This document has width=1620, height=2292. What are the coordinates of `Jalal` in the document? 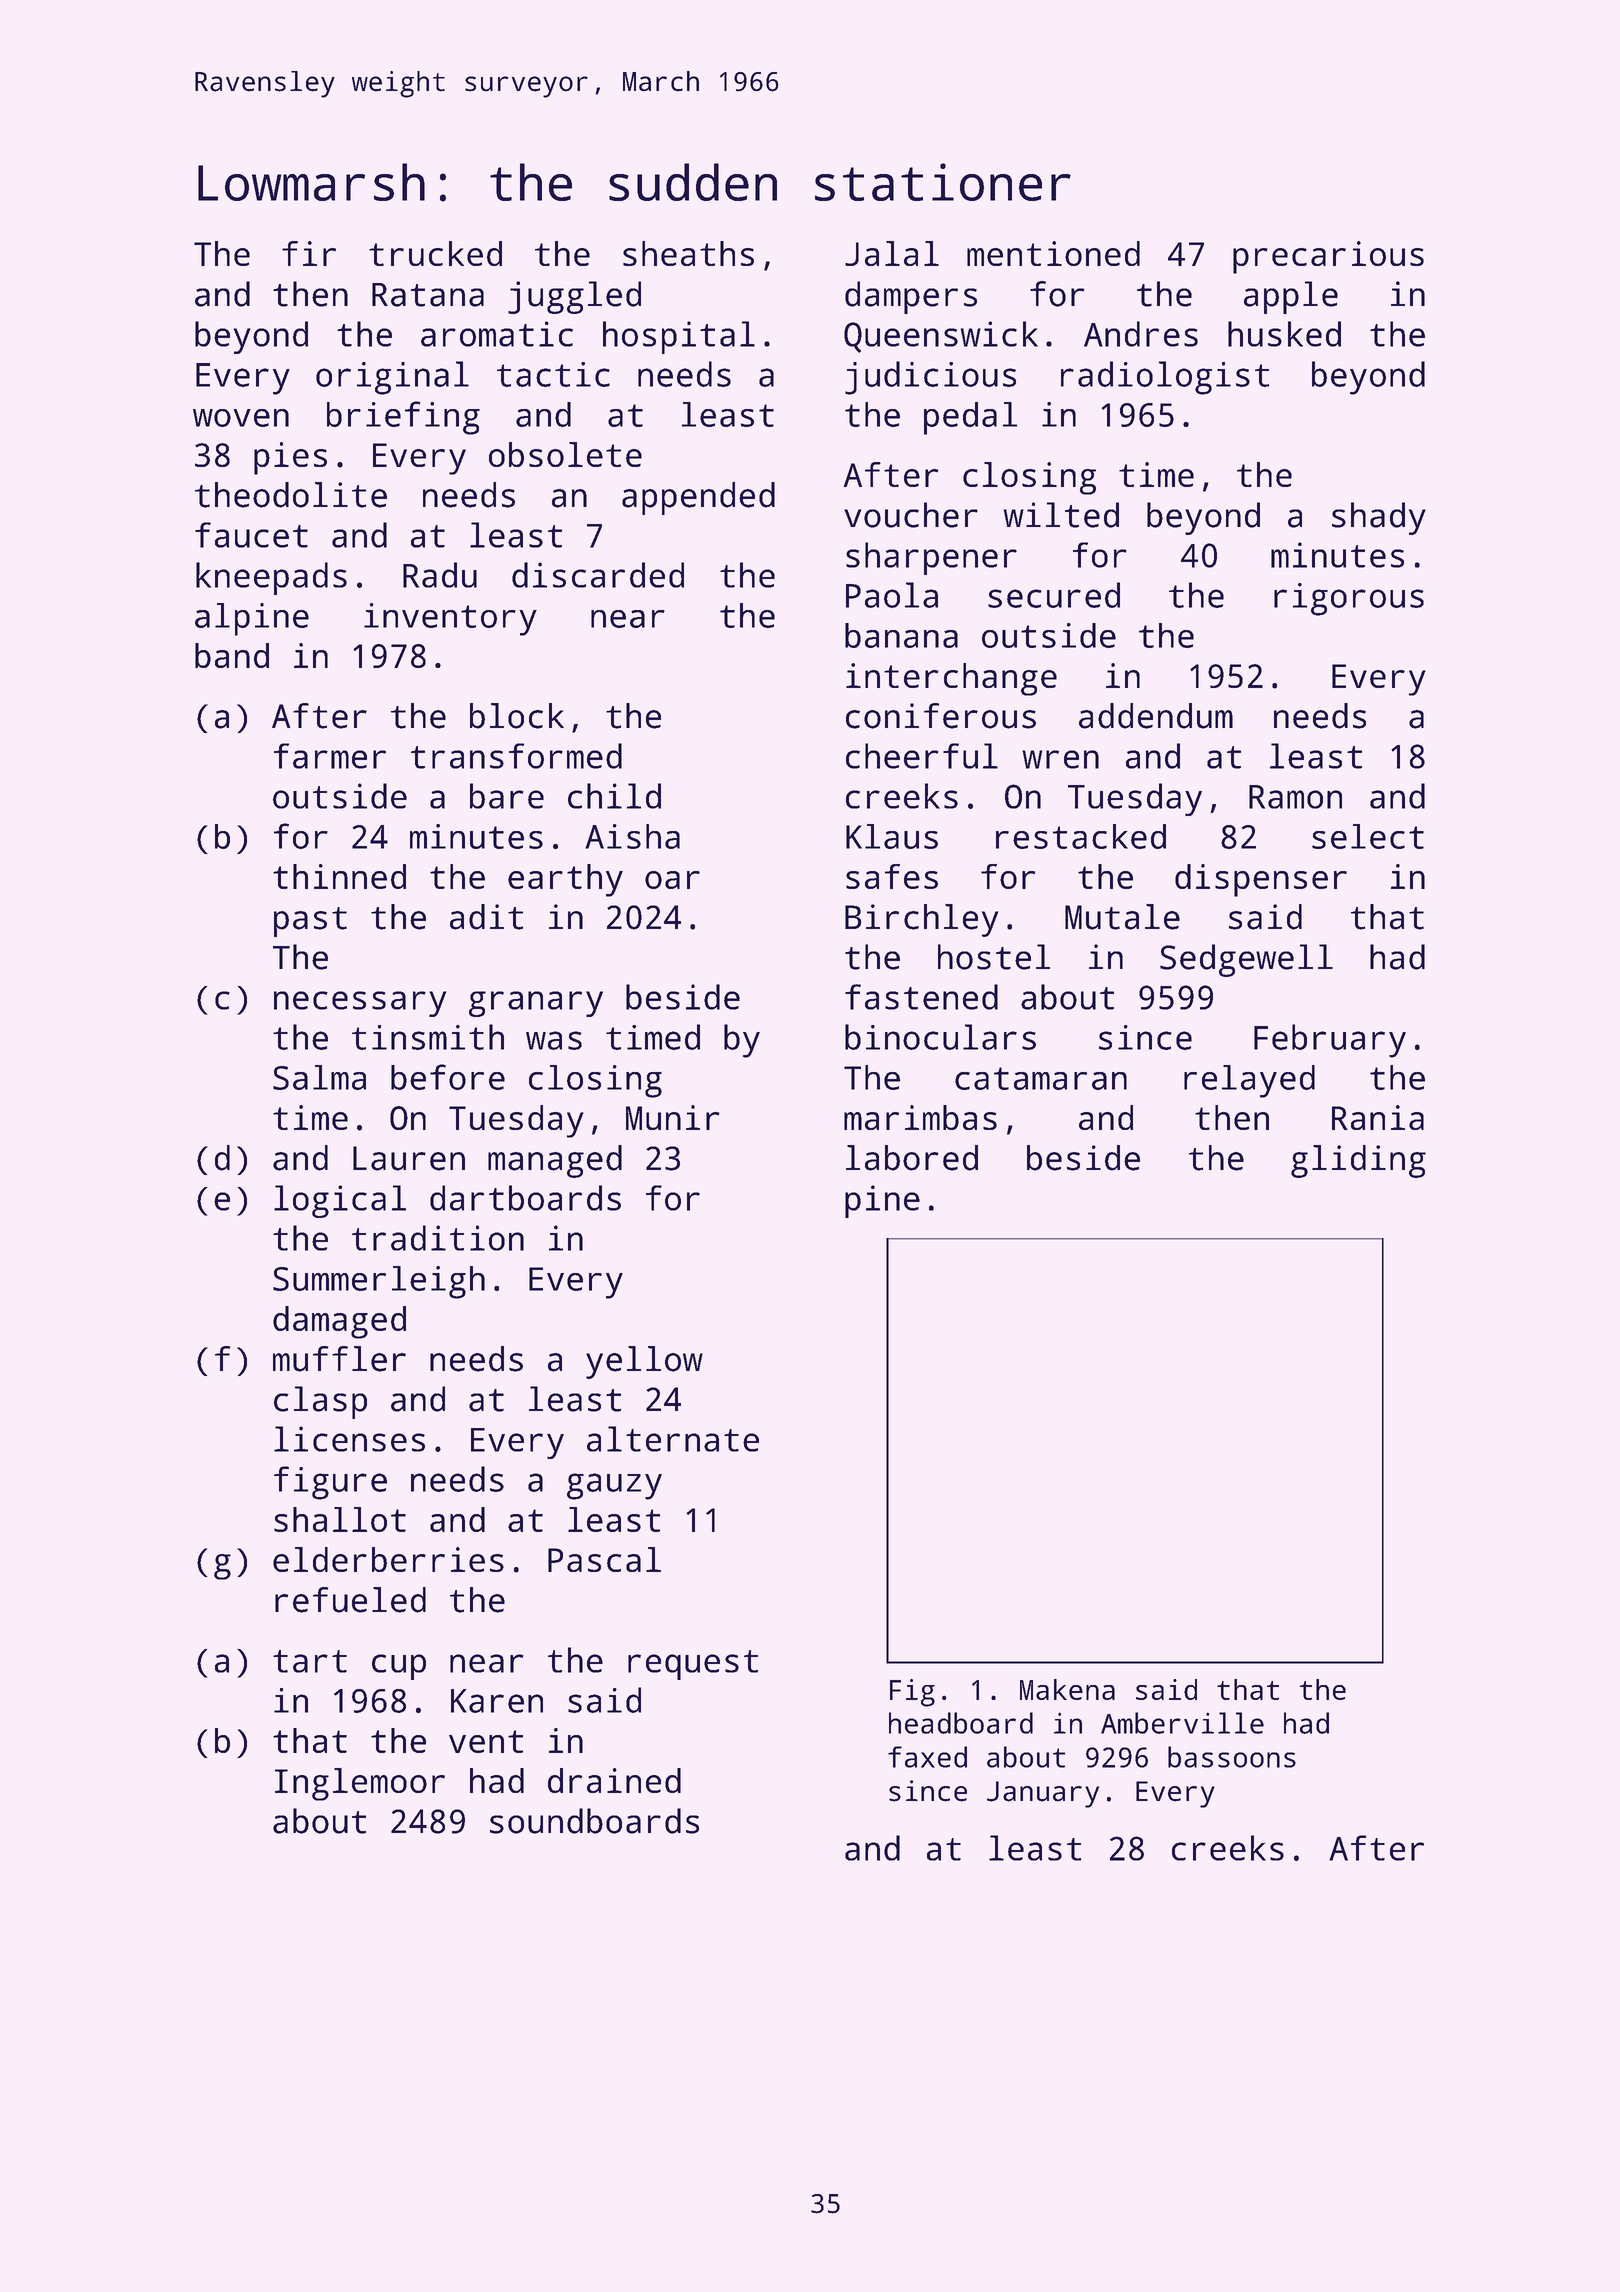 It's located at (892, 253).
